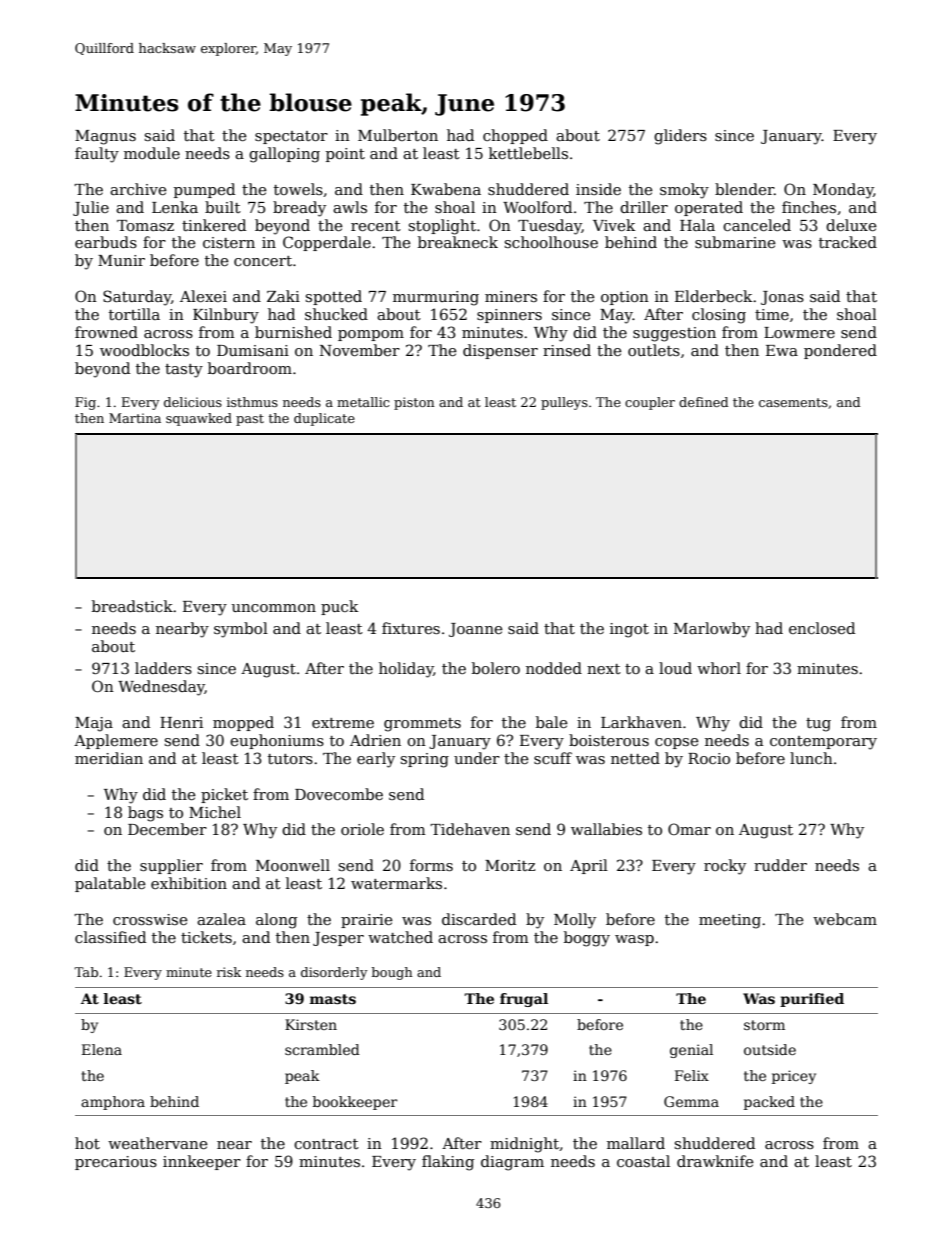 The image size is (952, 1233). What do you see at coordinates (680, 137) in the screenshot?
I see `gliders` at bounding box center [680, 137].
